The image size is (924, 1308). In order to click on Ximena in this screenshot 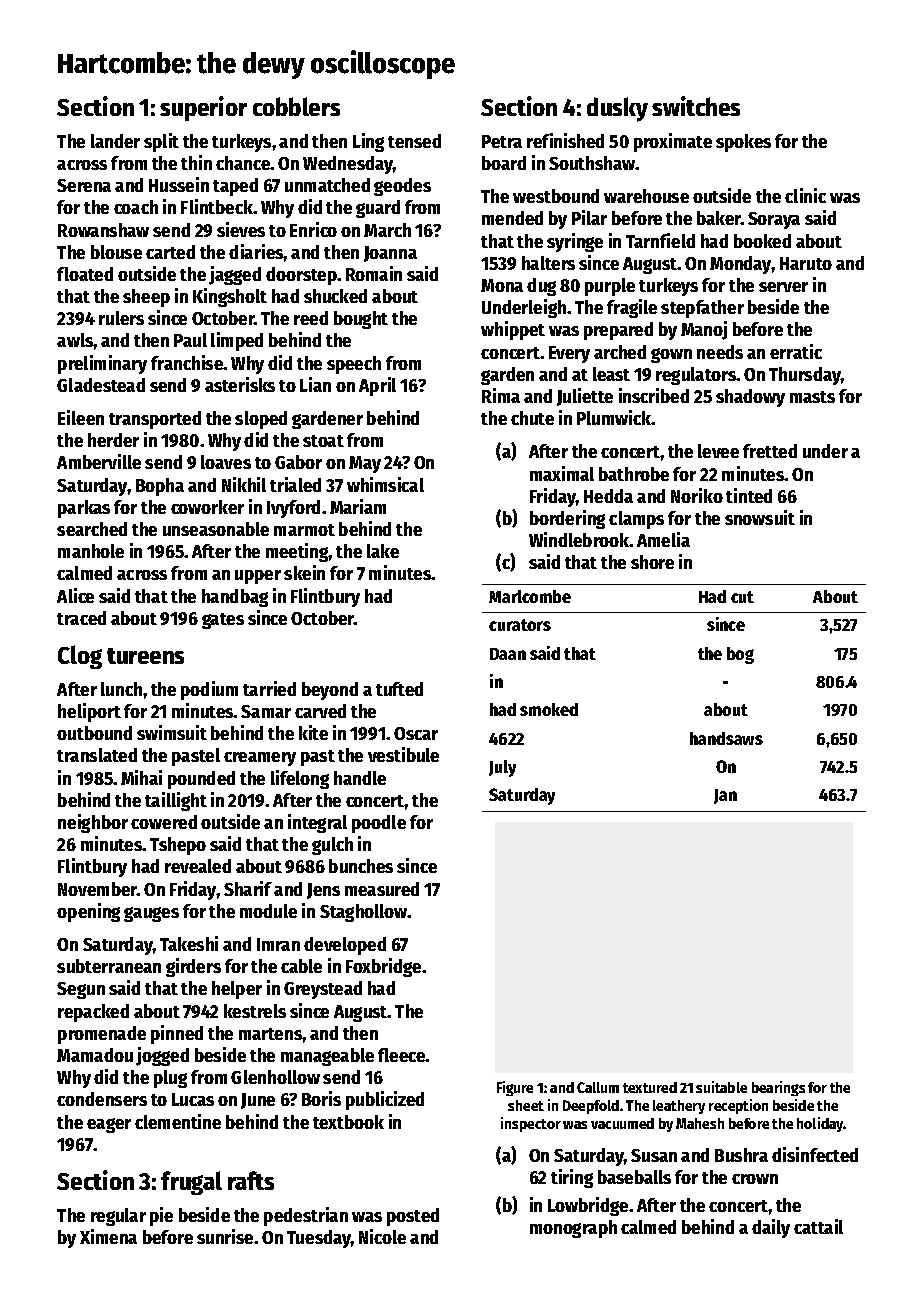, I will do `click(108, 1236)`.
